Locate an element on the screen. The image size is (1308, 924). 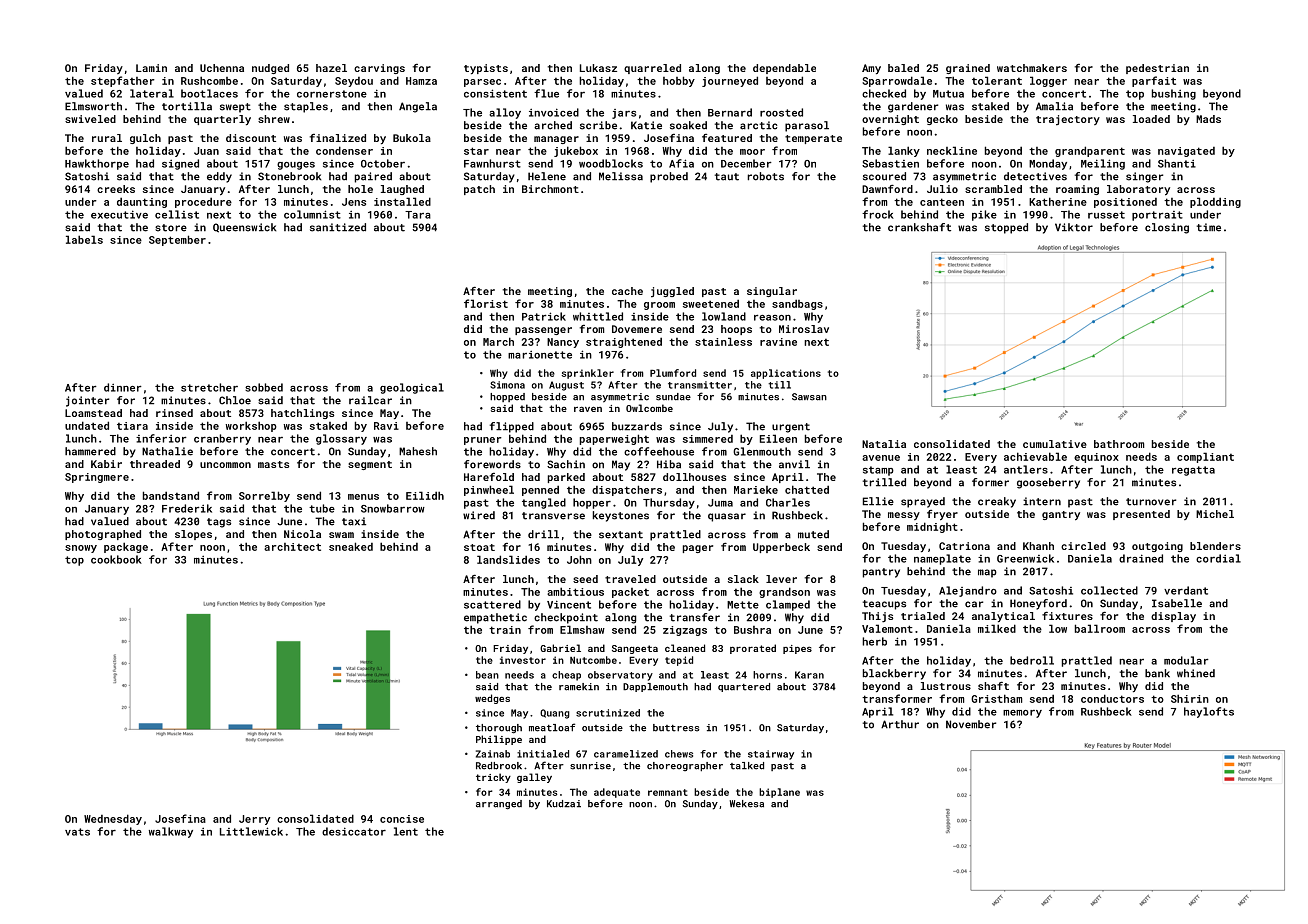
Lukasz is located at coordinates (598, 68).
